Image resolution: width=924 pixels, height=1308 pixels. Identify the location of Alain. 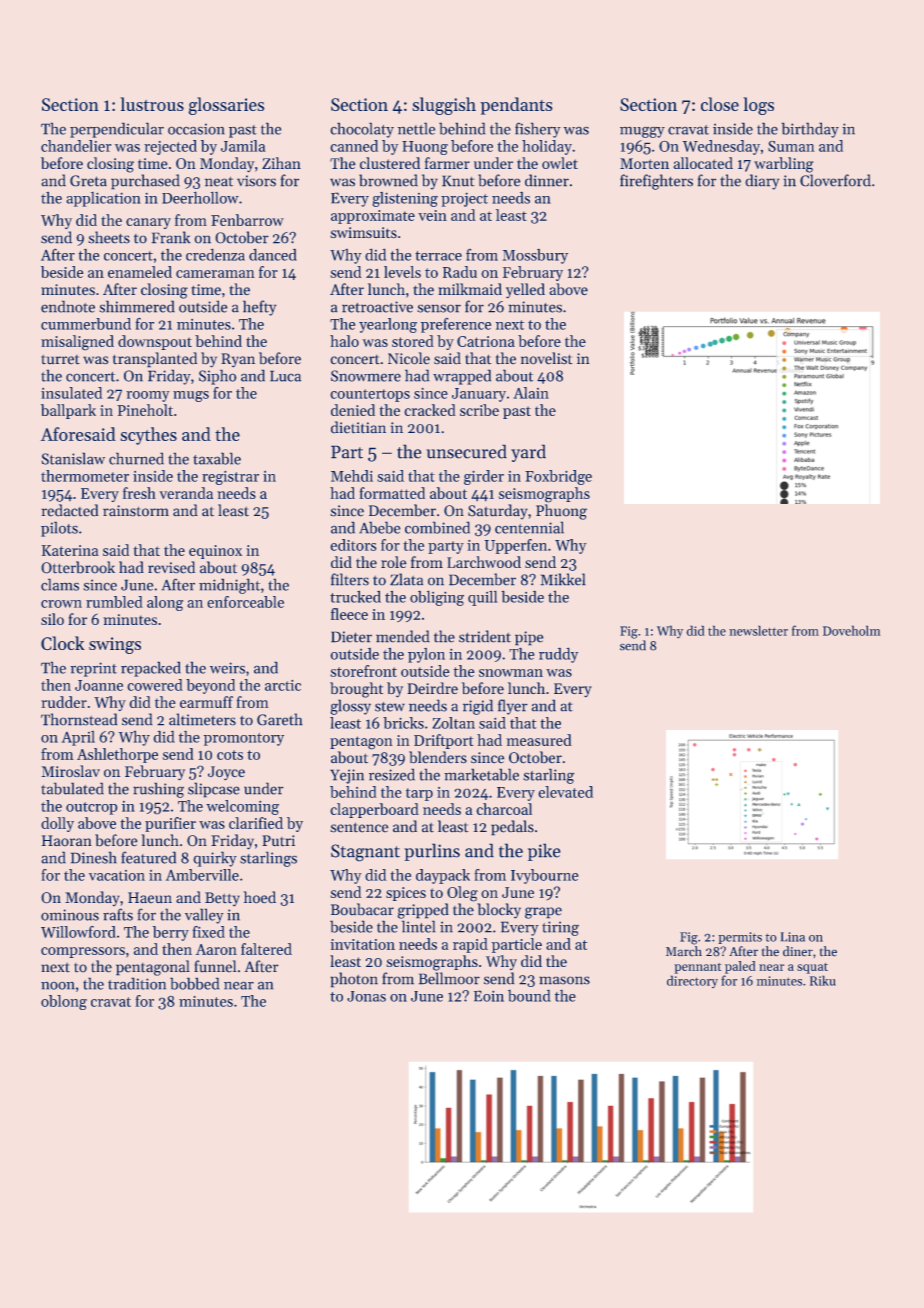
(531, 393).
